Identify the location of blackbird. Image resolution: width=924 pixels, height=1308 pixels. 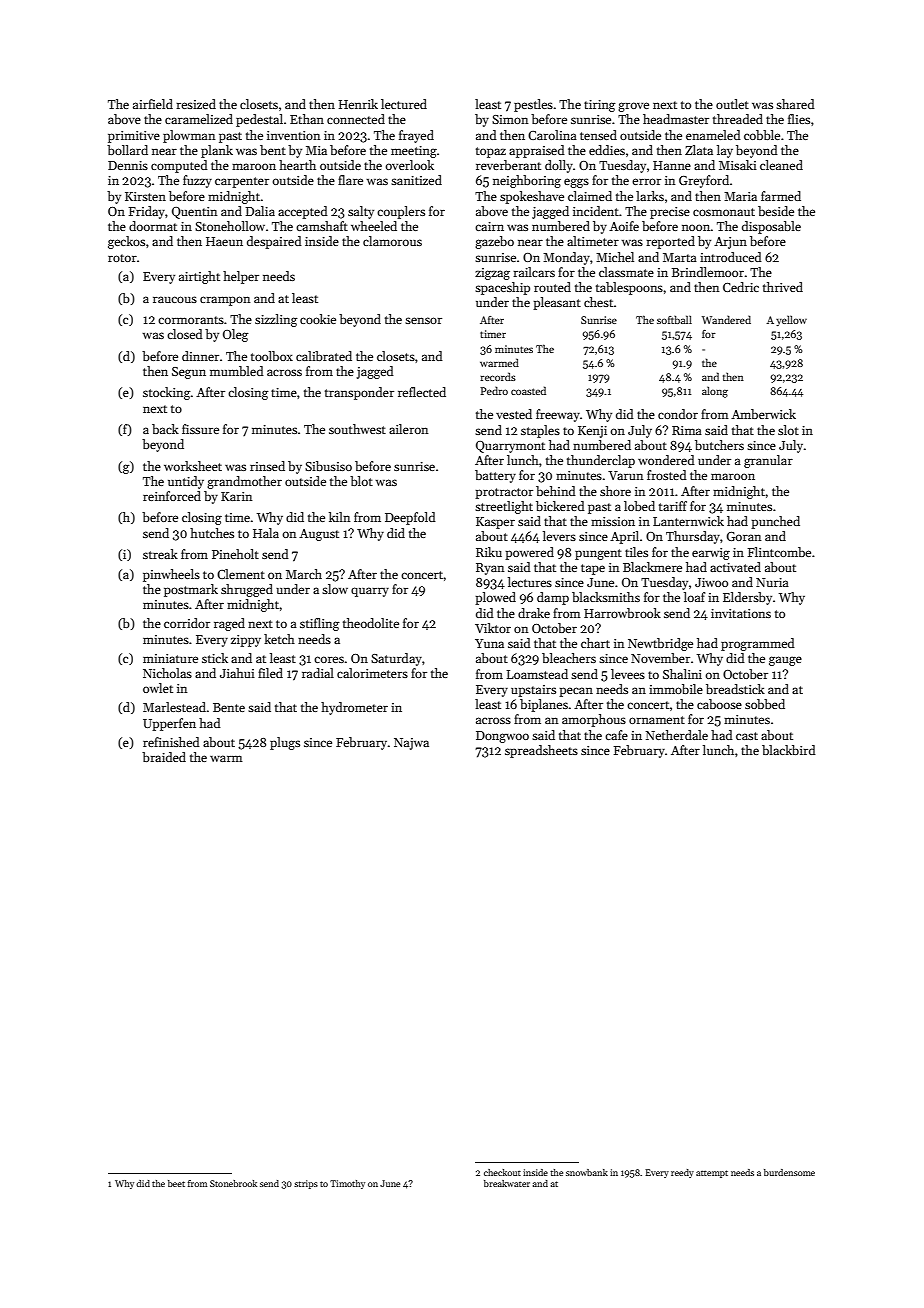
(789, 750).
